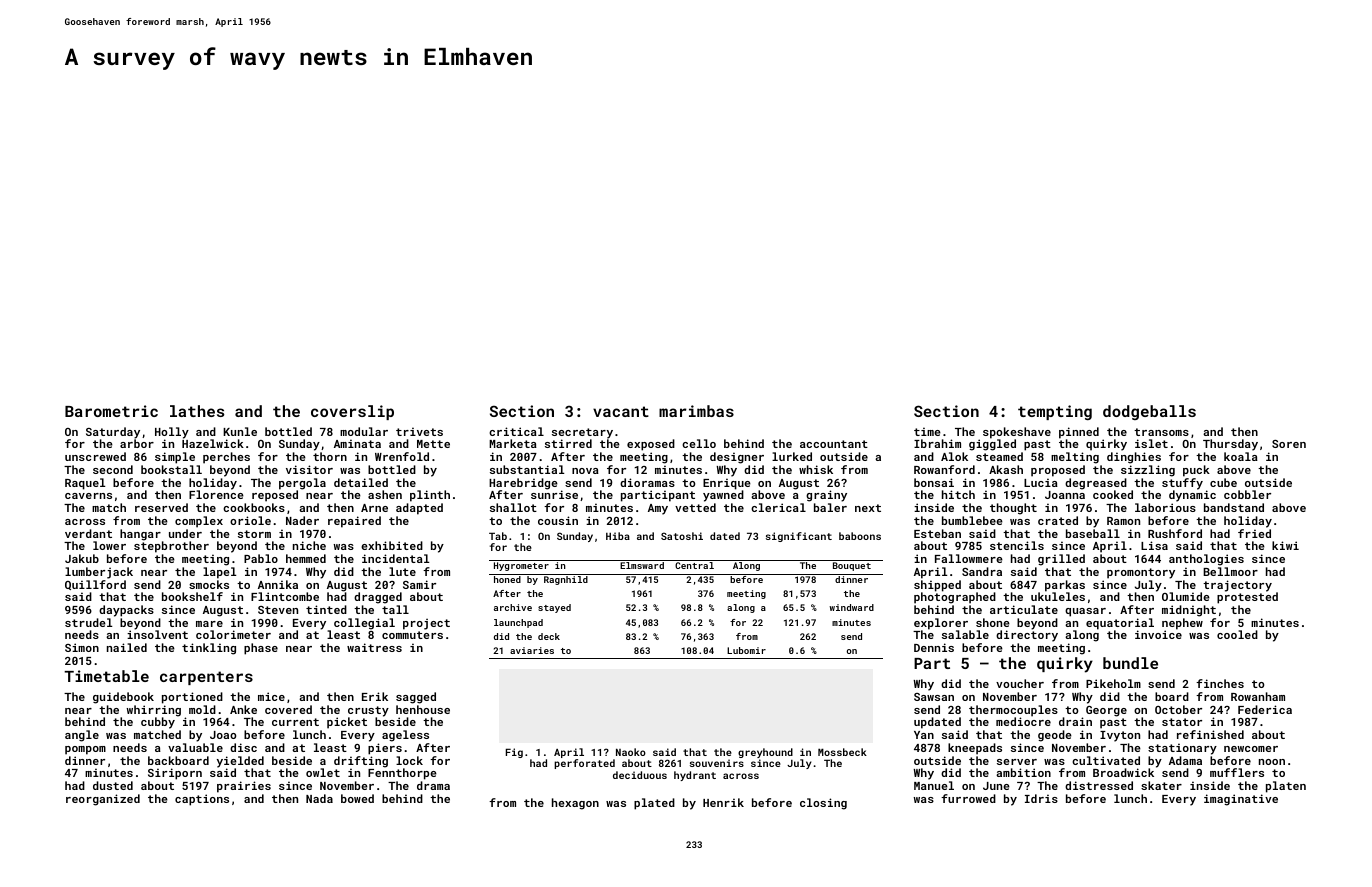 The image size is (1372, 887). Describe the element at coordinates (309, 545) in the screenshot. I see `niche` at that location.
